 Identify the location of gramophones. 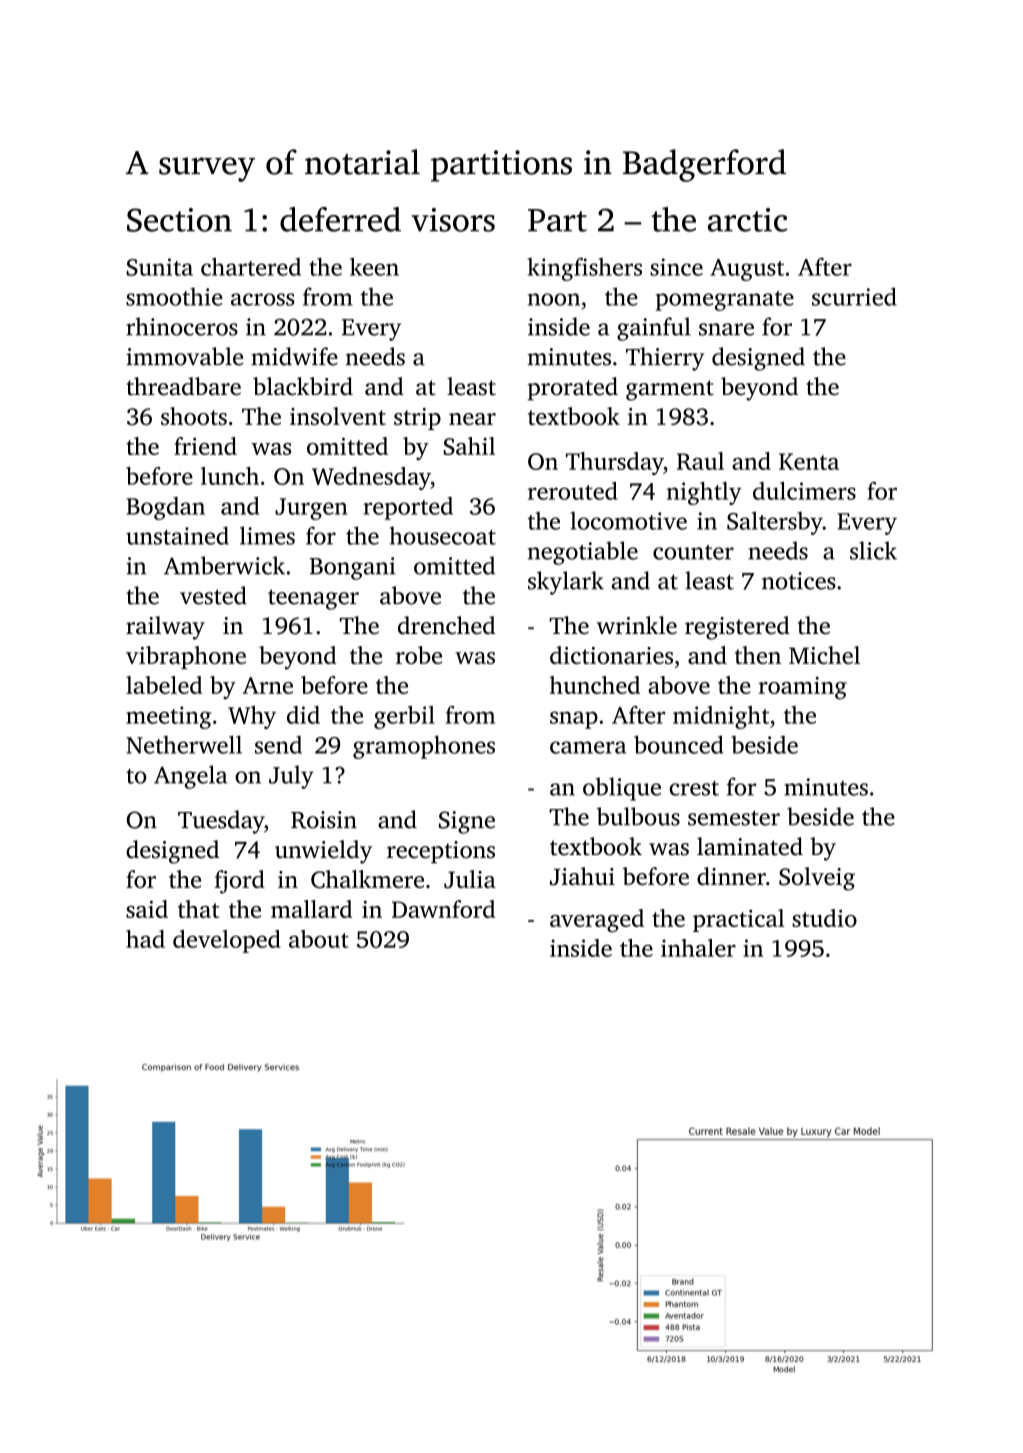
(424, 747).
